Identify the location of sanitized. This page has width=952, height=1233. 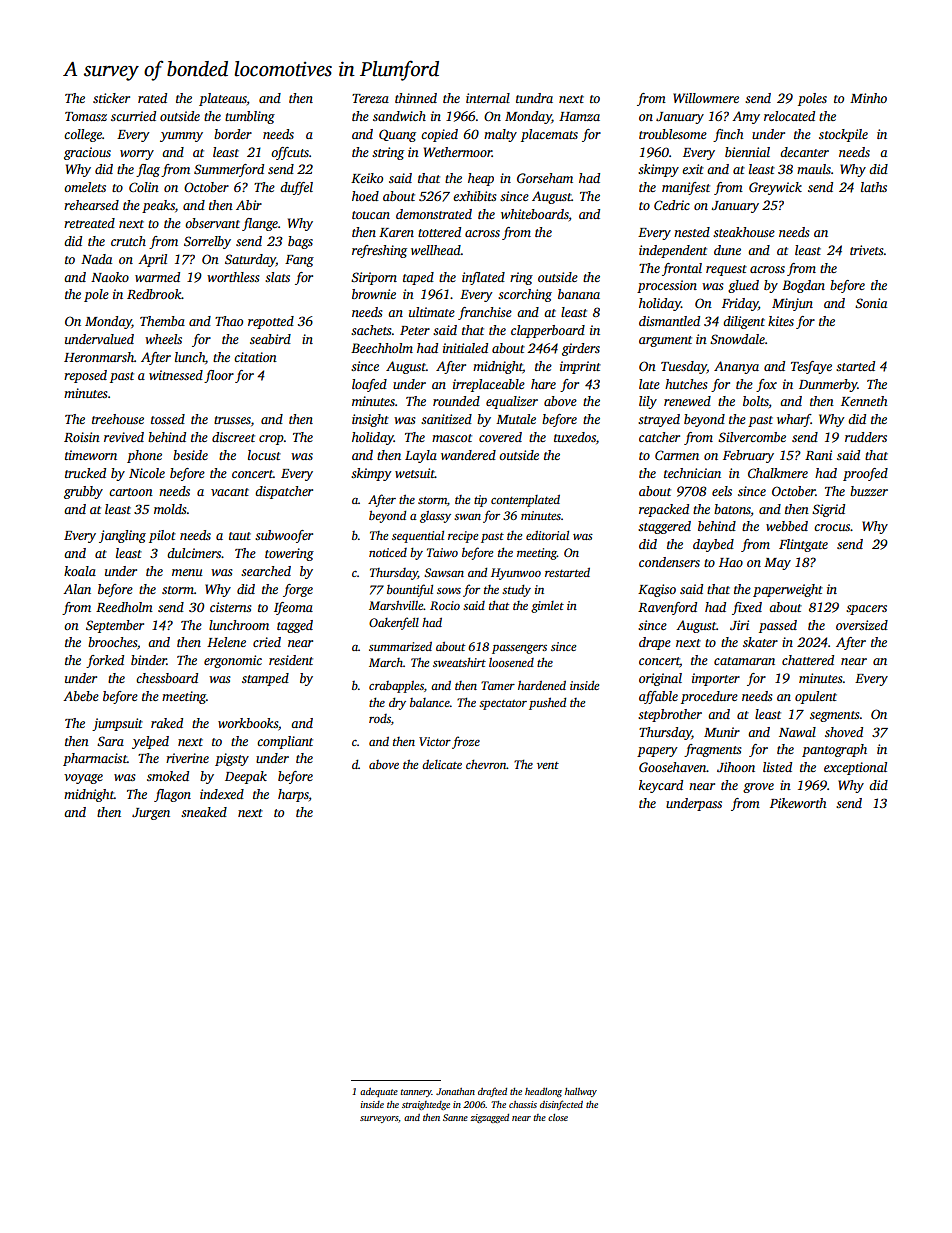
(446, 419).
